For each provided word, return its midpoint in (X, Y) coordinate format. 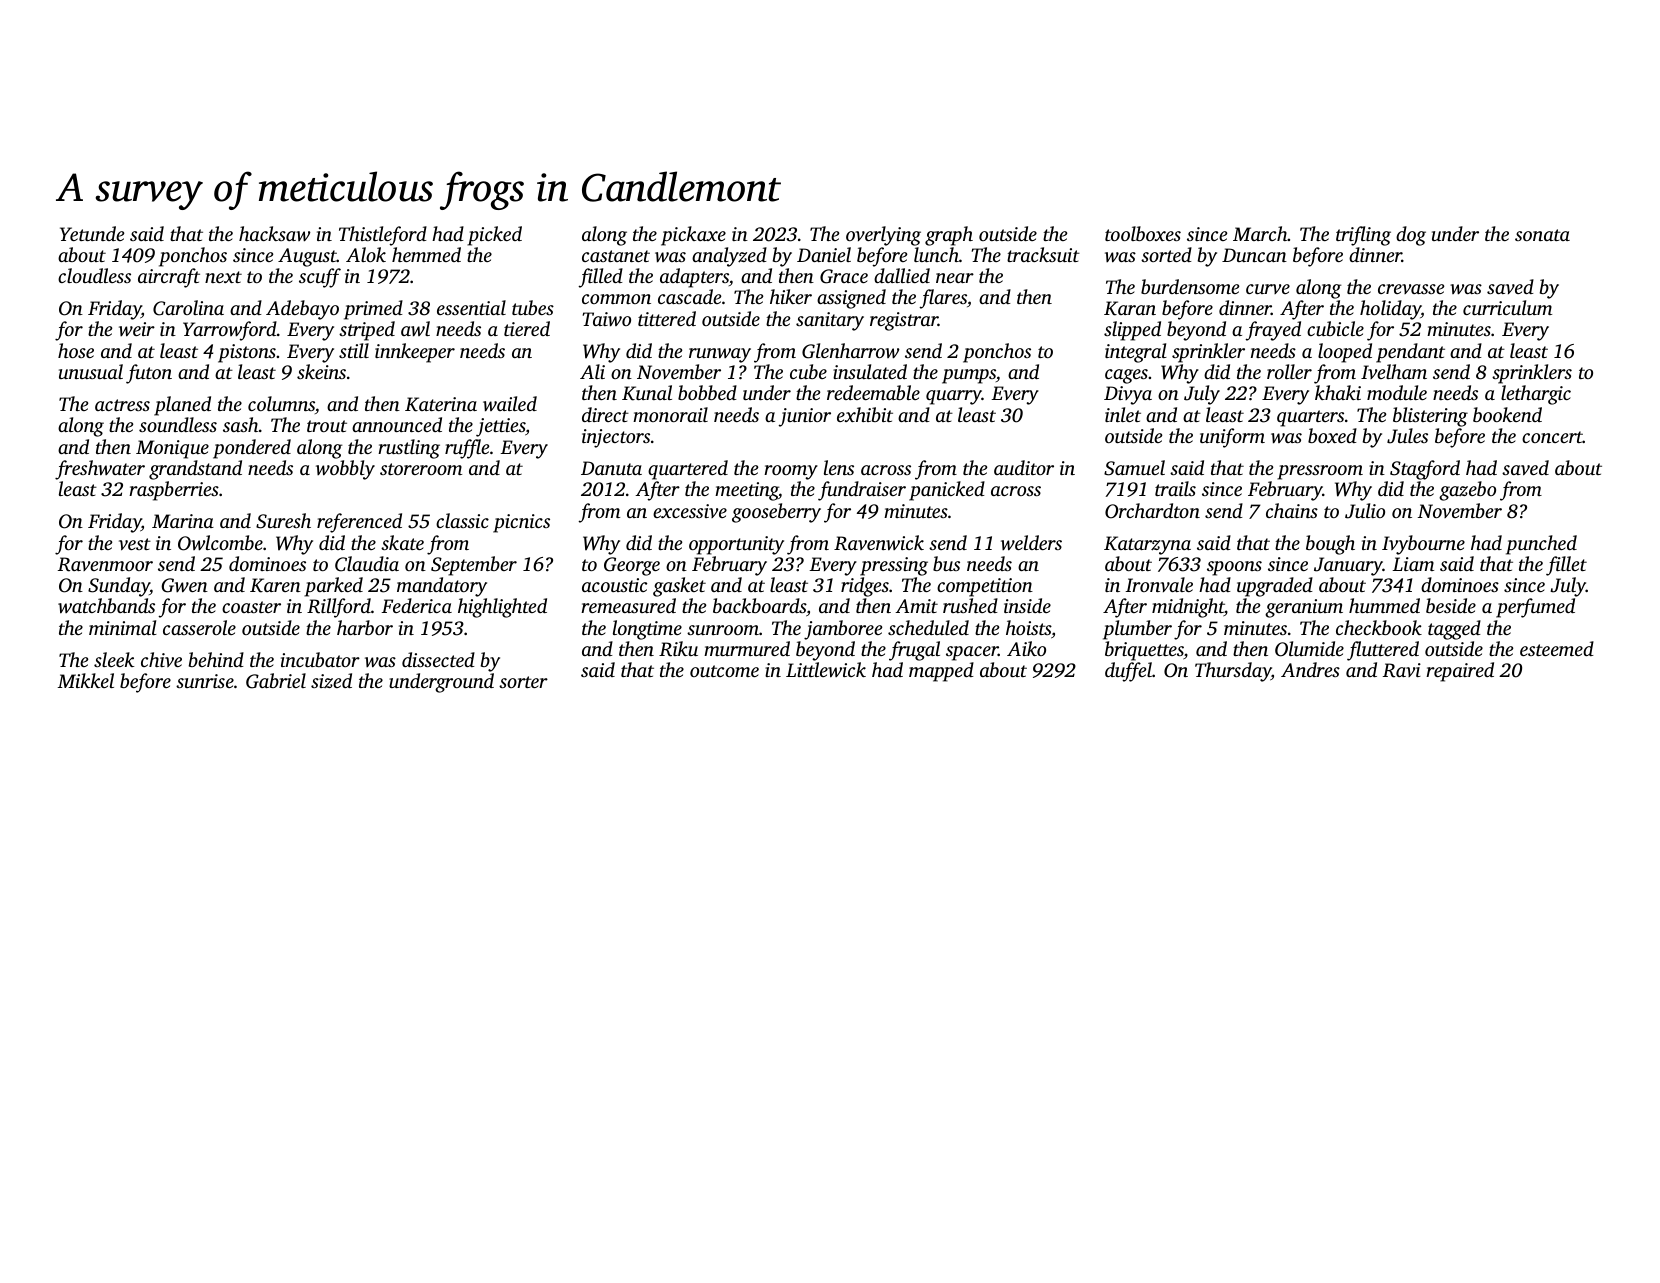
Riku (678, 649)
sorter (523, 682)
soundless (178, 424)
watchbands (106, 606)
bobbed (707, 392)
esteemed (1557, 648)
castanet (616, 256)
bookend (1507, 414)
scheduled (928, 627)
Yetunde (92, 233)
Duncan (1254, 255)
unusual (91, 371)
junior (805, 417)
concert (1552, 437)
